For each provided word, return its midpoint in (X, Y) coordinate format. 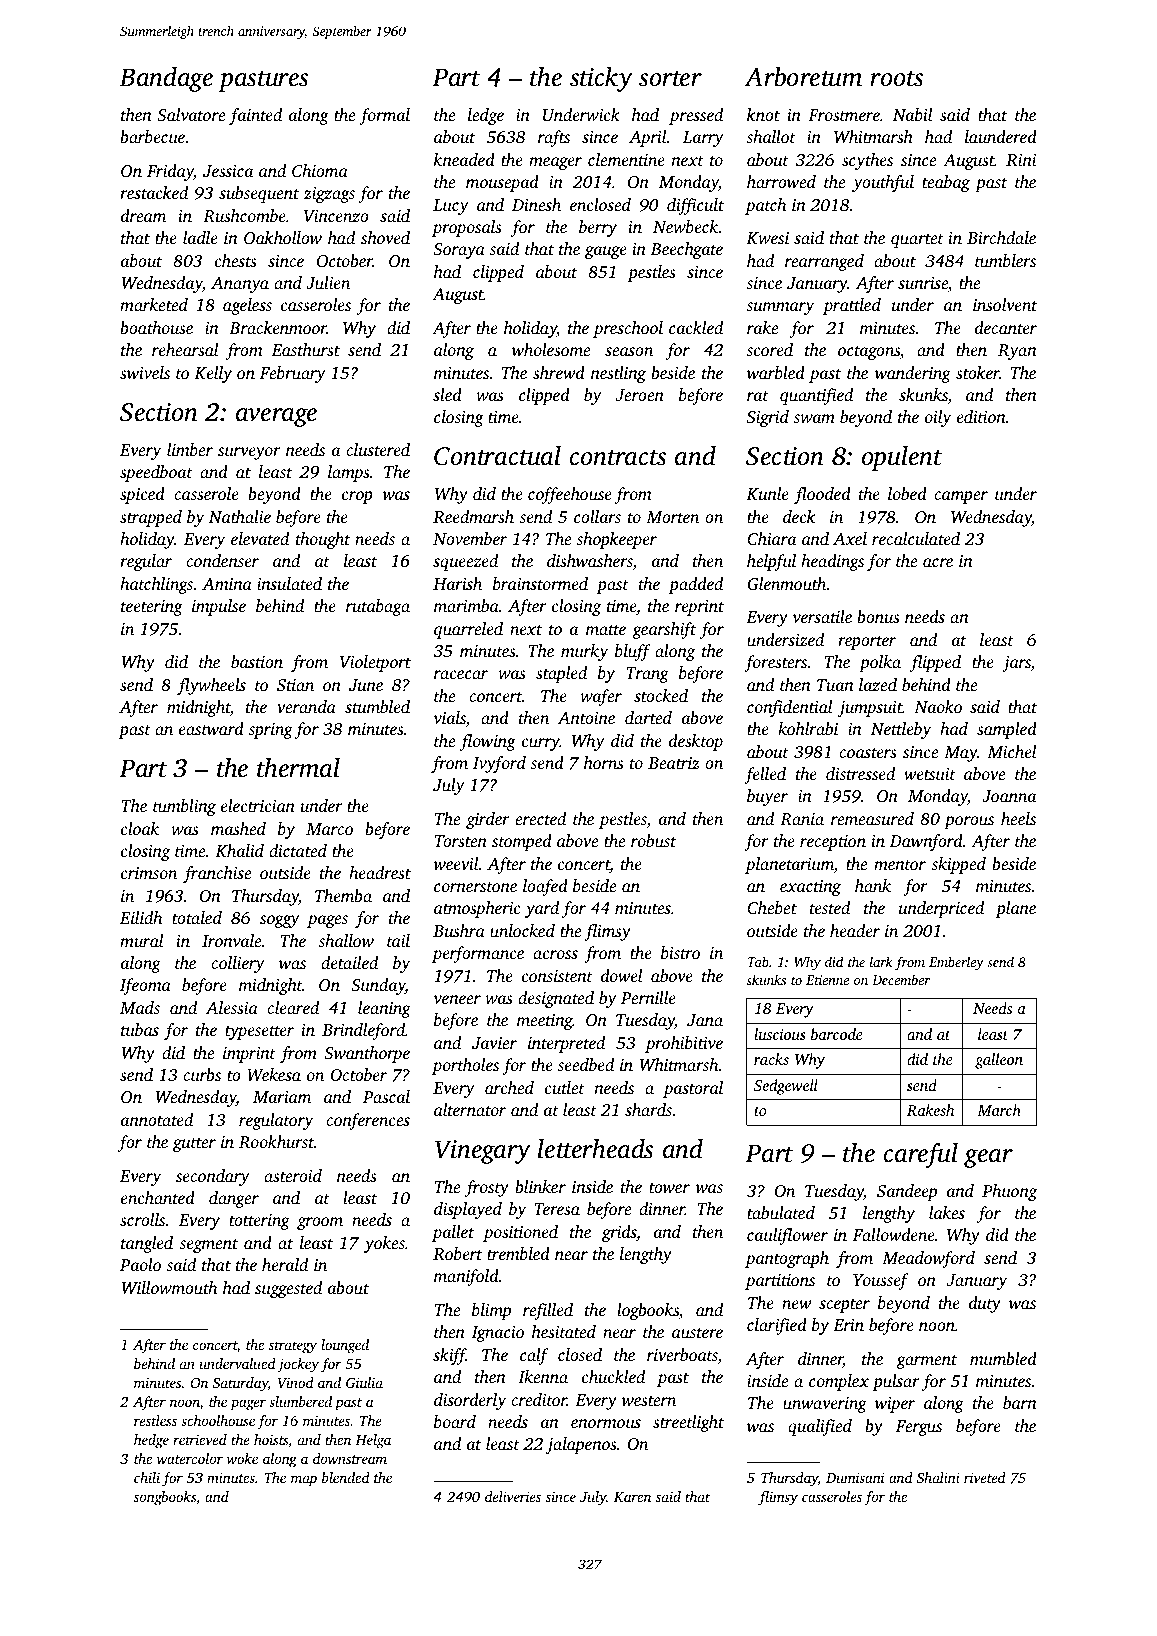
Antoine (586, 718)
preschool (628, 329)
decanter (1006, 327)
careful (921, 1155)
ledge (486, 116)
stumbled (377, 706)
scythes (867, 161)
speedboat (156, 473)
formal (384, 116)
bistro (680, 952)
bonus (878, 616)
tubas (140, 1029)
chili (147, 1477)
